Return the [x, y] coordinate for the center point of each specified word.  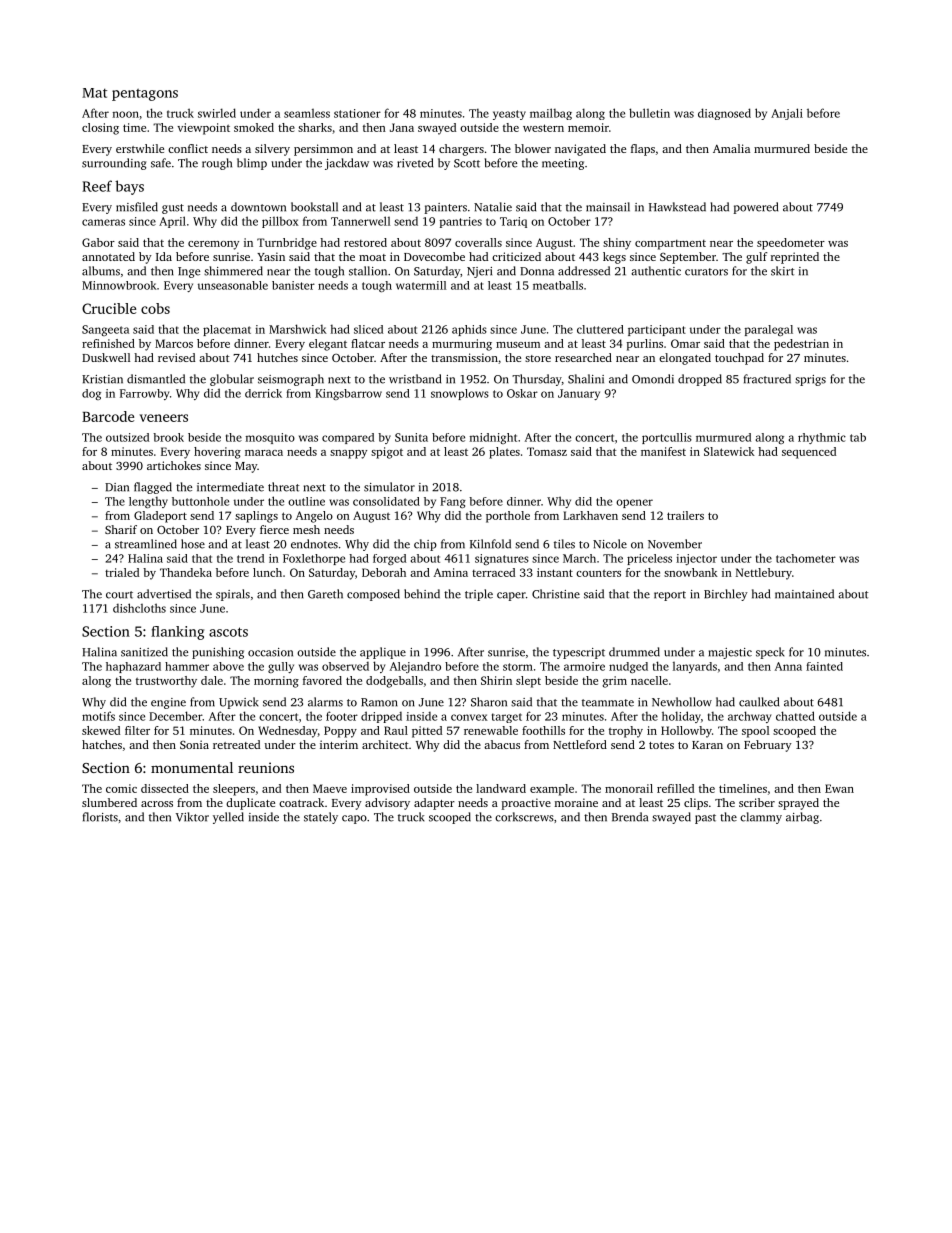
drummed [634, 652]
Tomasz [547, 451]
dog [91, 394]
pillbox [280, 222]
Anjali [787, 114]
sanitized [144, 652]
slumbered [109, 802]
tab [858, 437]
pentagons [145, 95]
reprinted [795, 258]
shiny [617, 244]
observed [345, 666]
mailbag [551, 114]
